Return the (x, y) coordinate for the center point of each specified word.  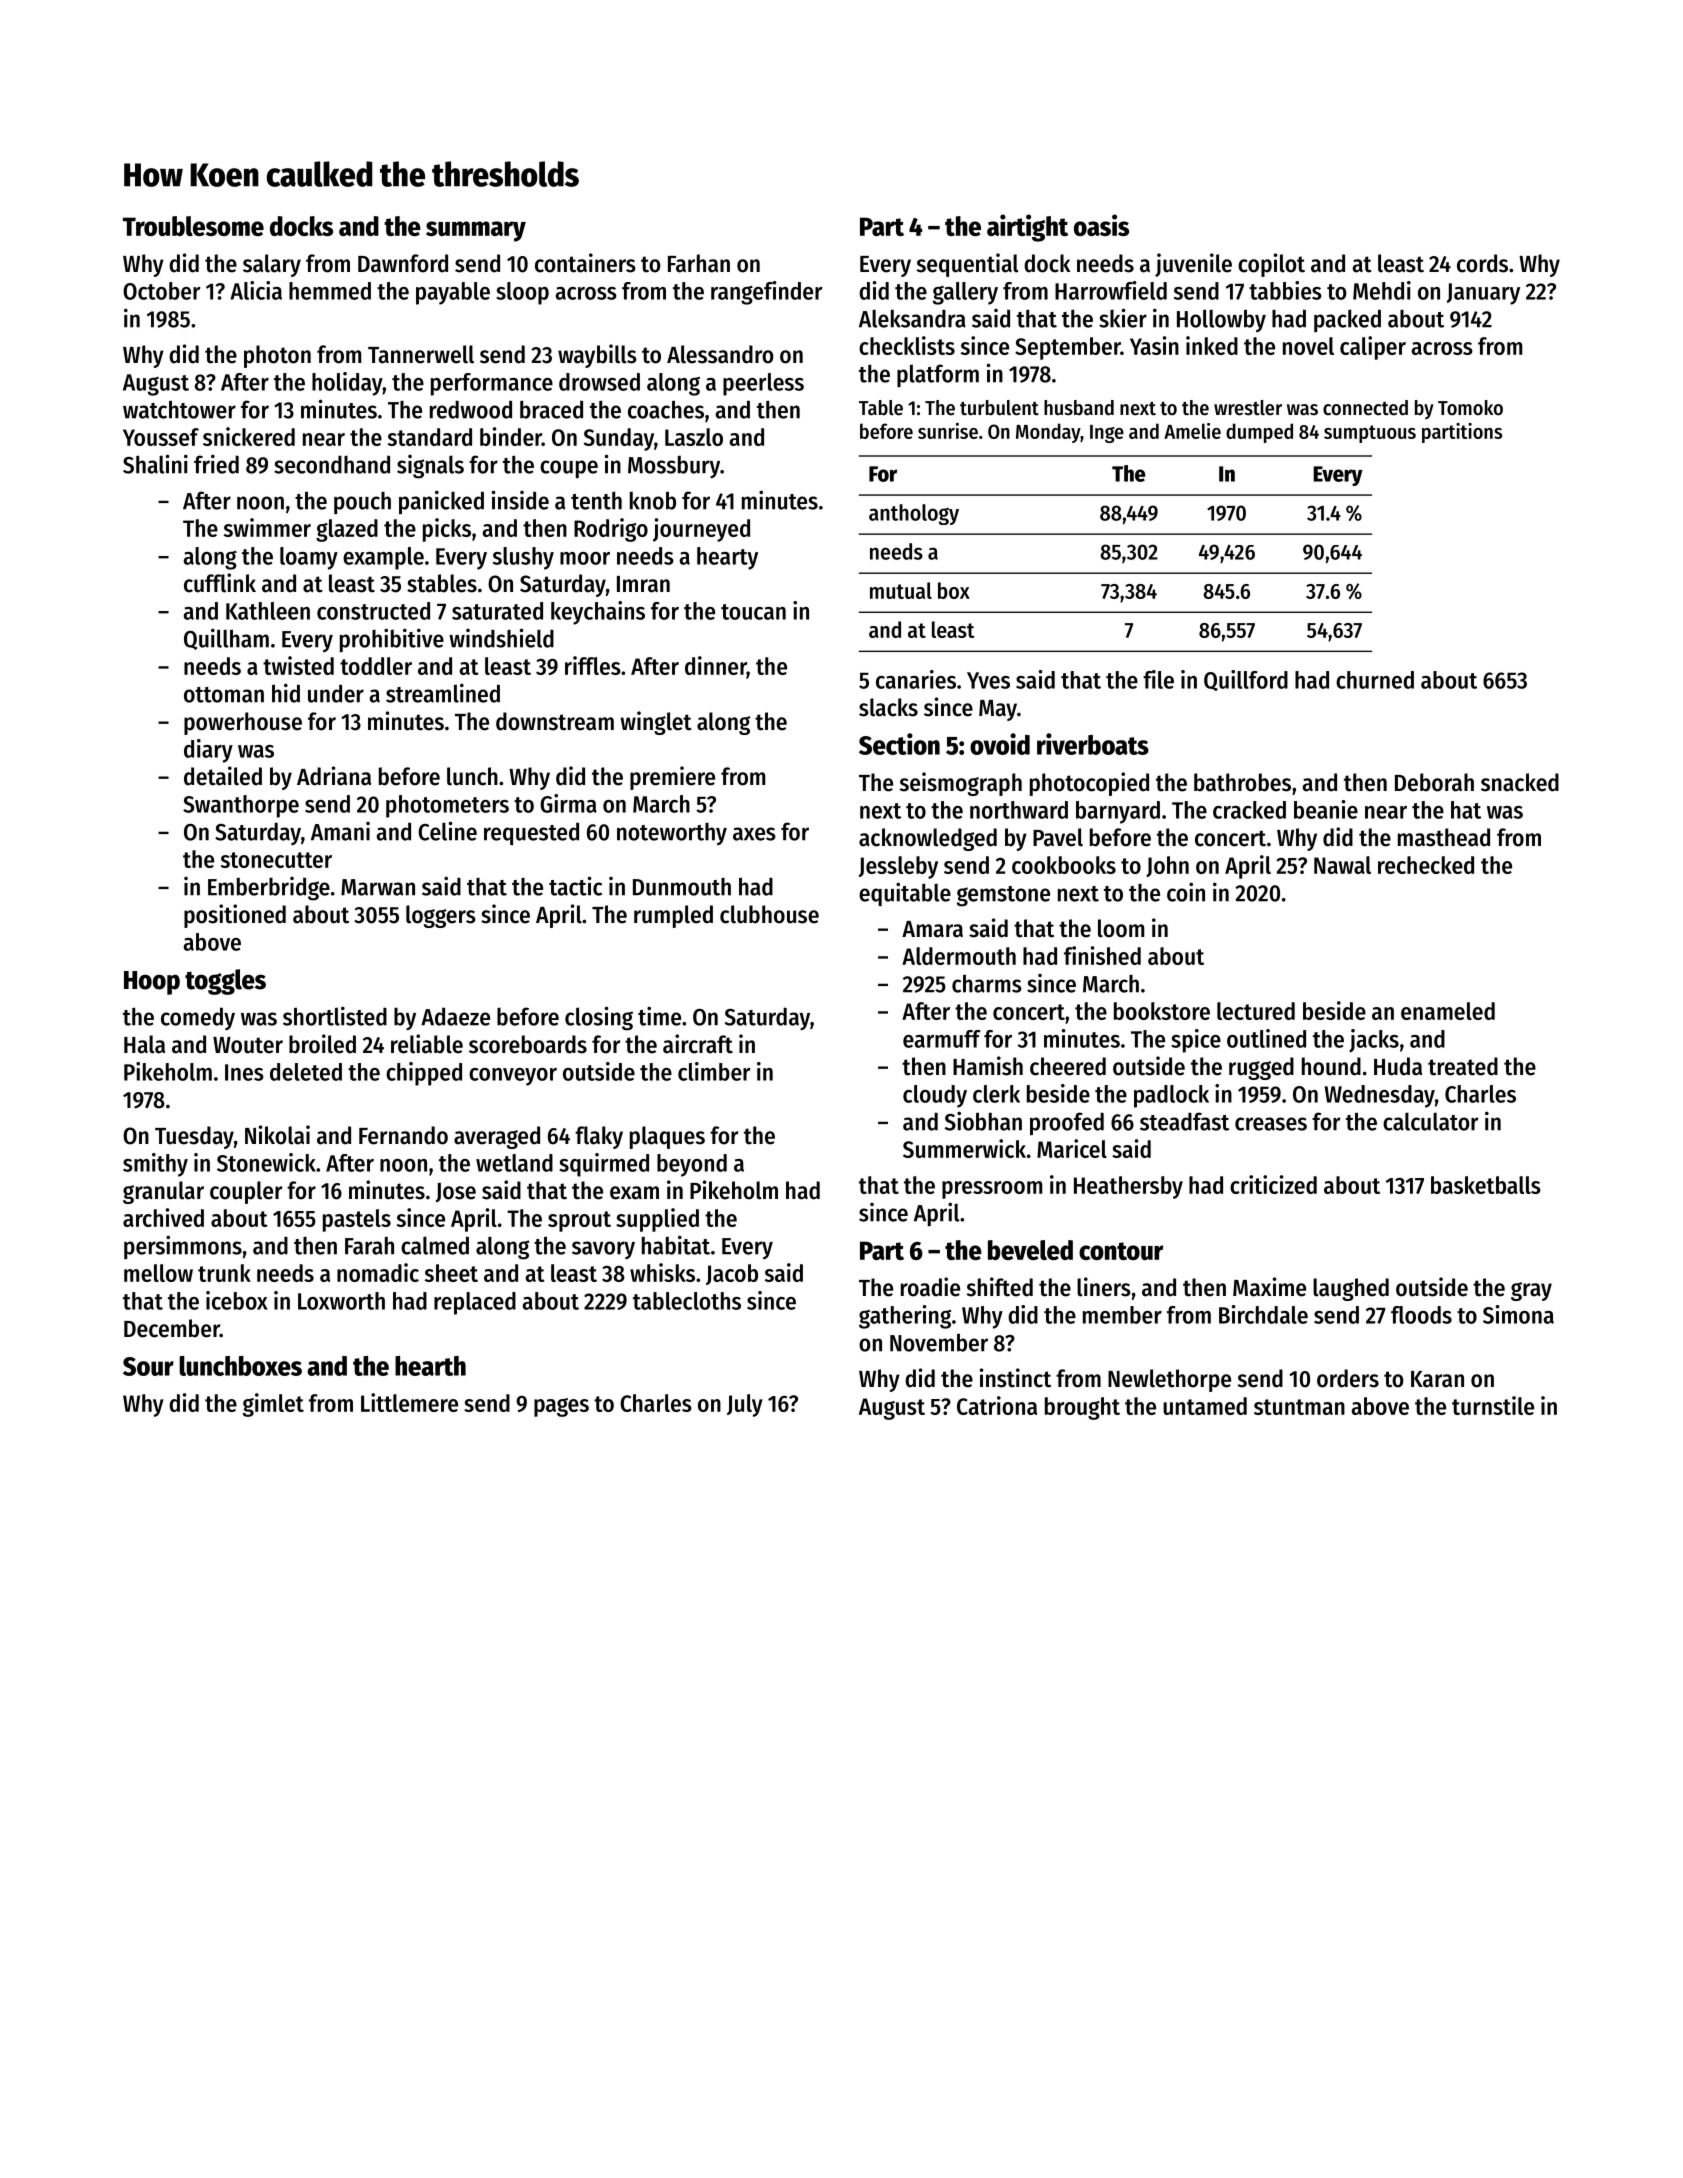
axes (754, 834)
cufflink (220, 583)
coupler (246, 1192)
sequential (968, 265)
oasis (1101, 225)
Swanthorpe (241, 806)
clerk (996, 1094)
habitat (676, 1245)
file (1158, 679)
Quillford (1246, 680)
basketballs (1486, 1185)
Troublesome (193, 226)
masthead (1444, 837)
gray (1531, 1291)
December (172, 1328)
